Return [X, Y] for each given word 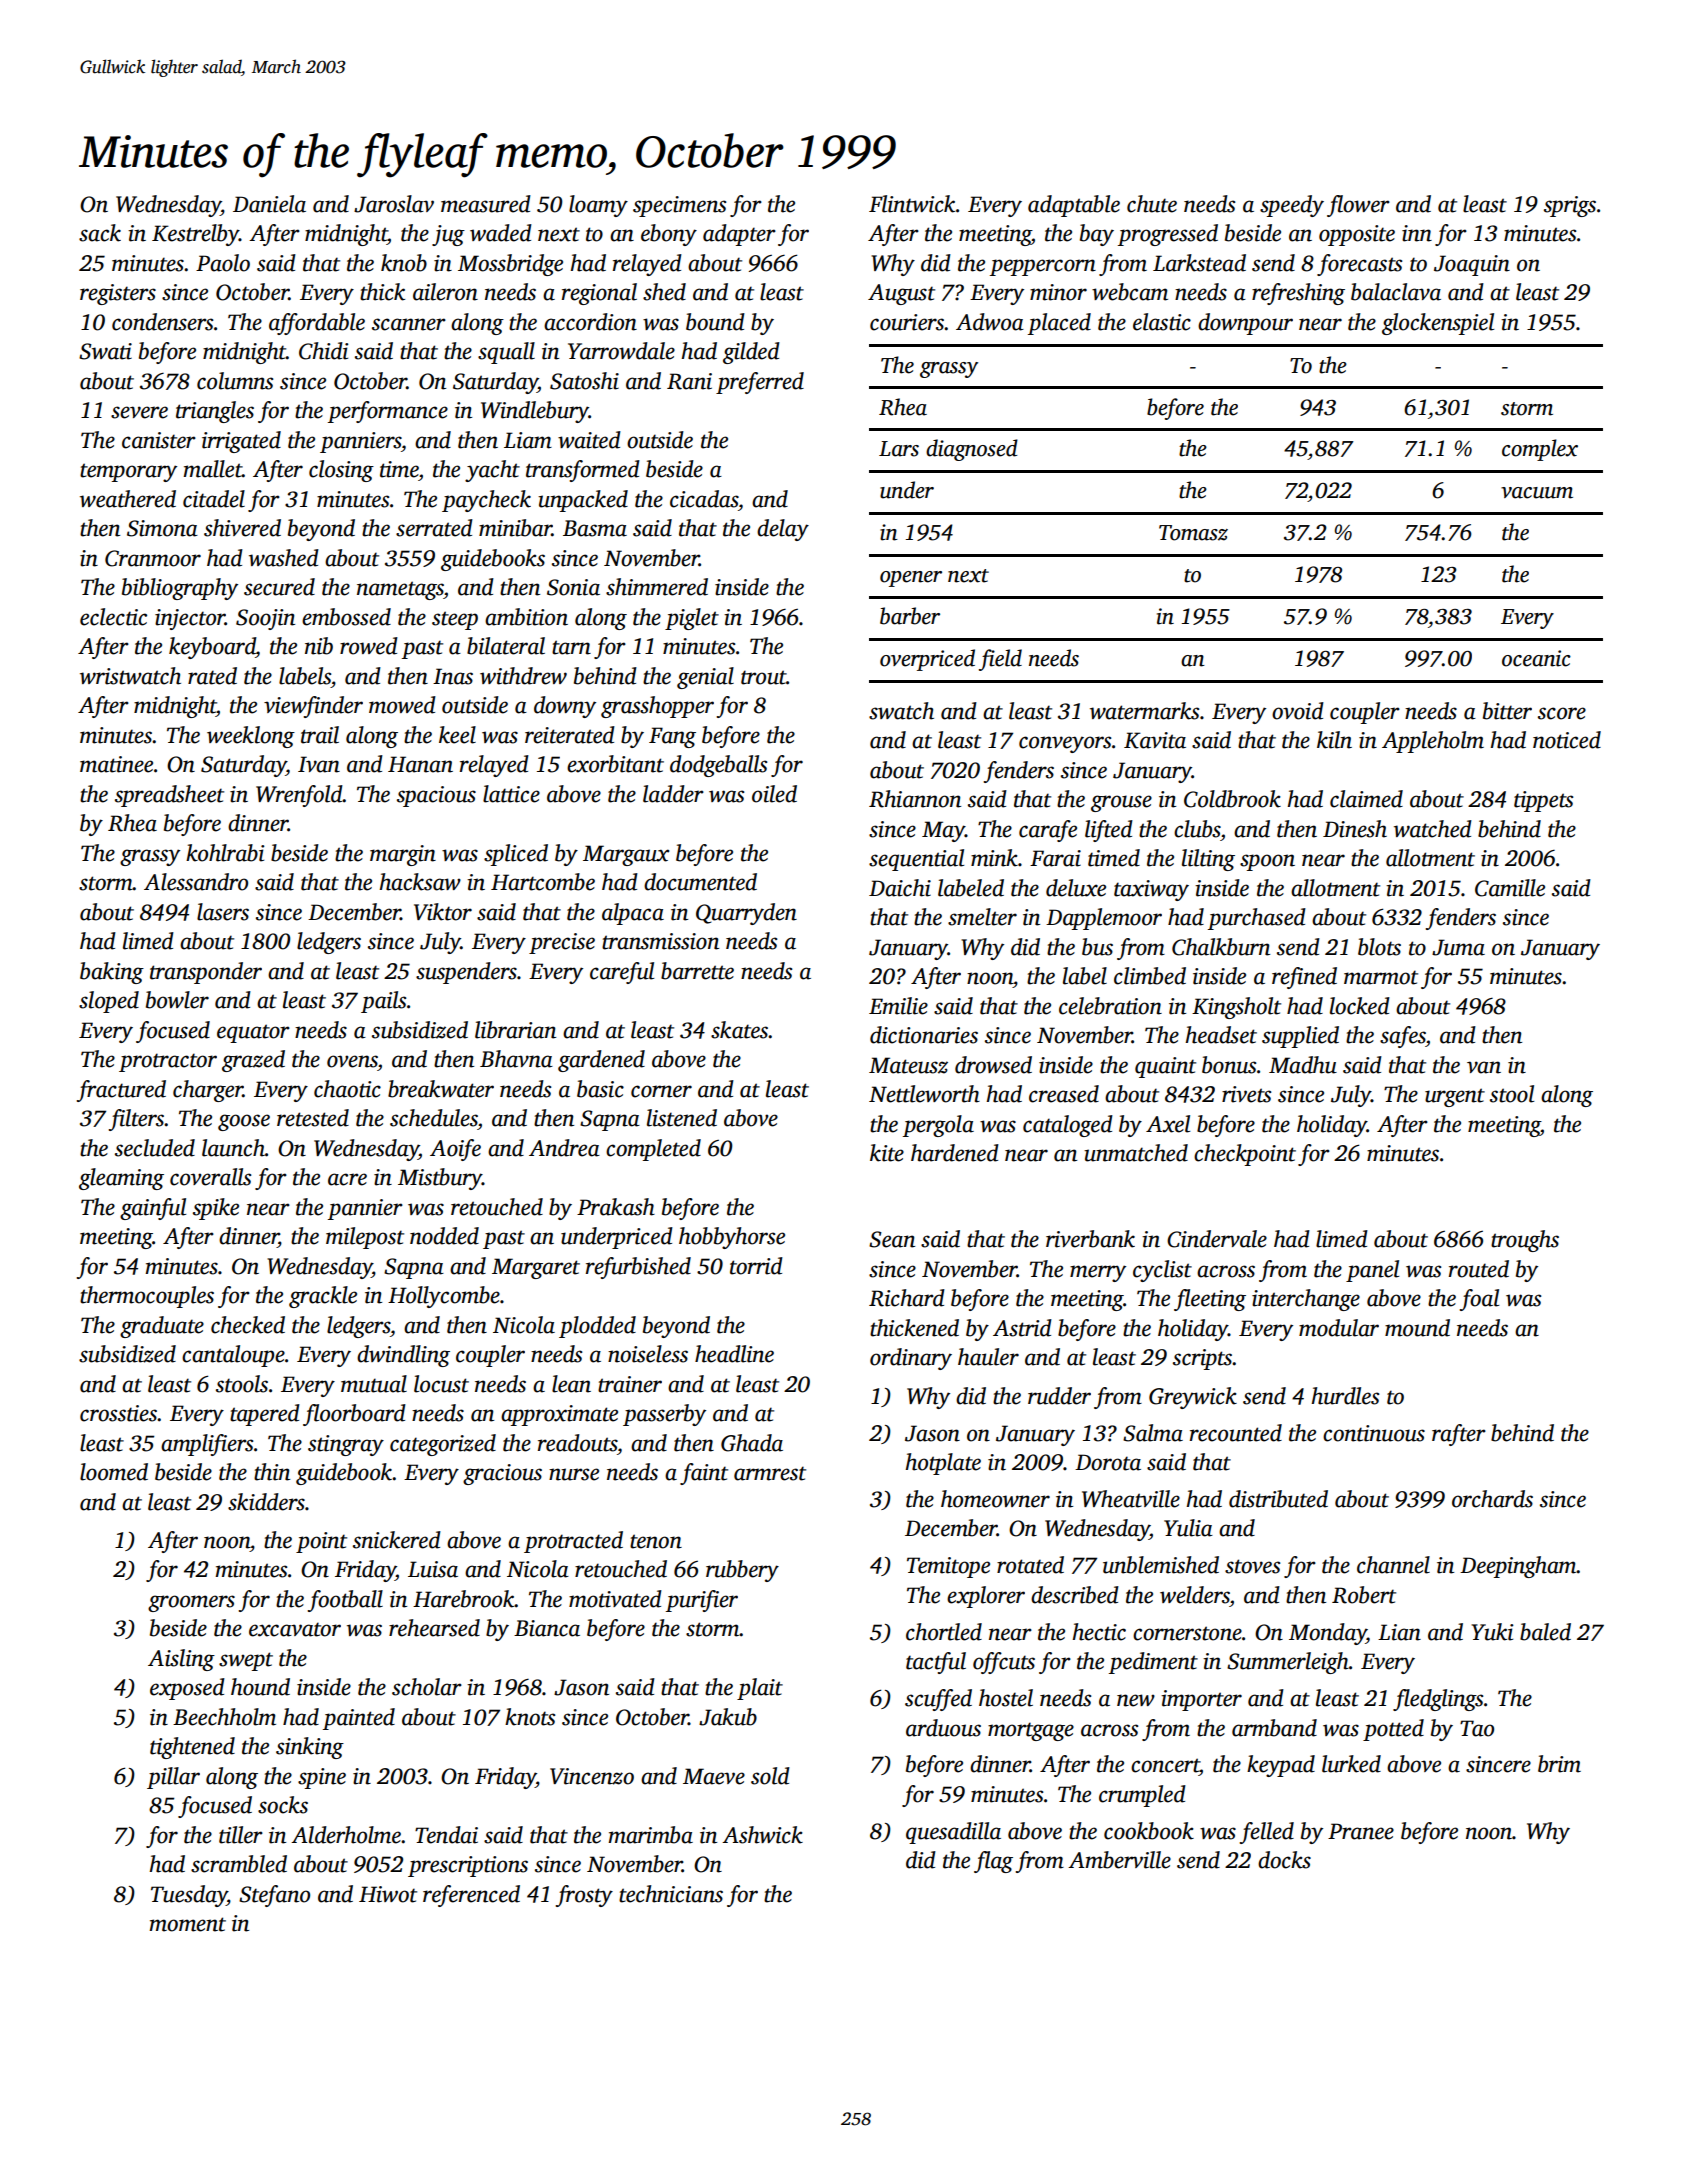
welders [1195, 1595]
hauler [988, 1357]
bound [715, 322]
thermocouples [147, 1297]
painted [359, 1719]
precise [562, 943]
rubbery [742, 1571]
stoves [1252, 1566]
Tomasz [1193, 533]
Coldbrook [1232, 799]
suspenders [466, 973]
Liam [528, 440]
